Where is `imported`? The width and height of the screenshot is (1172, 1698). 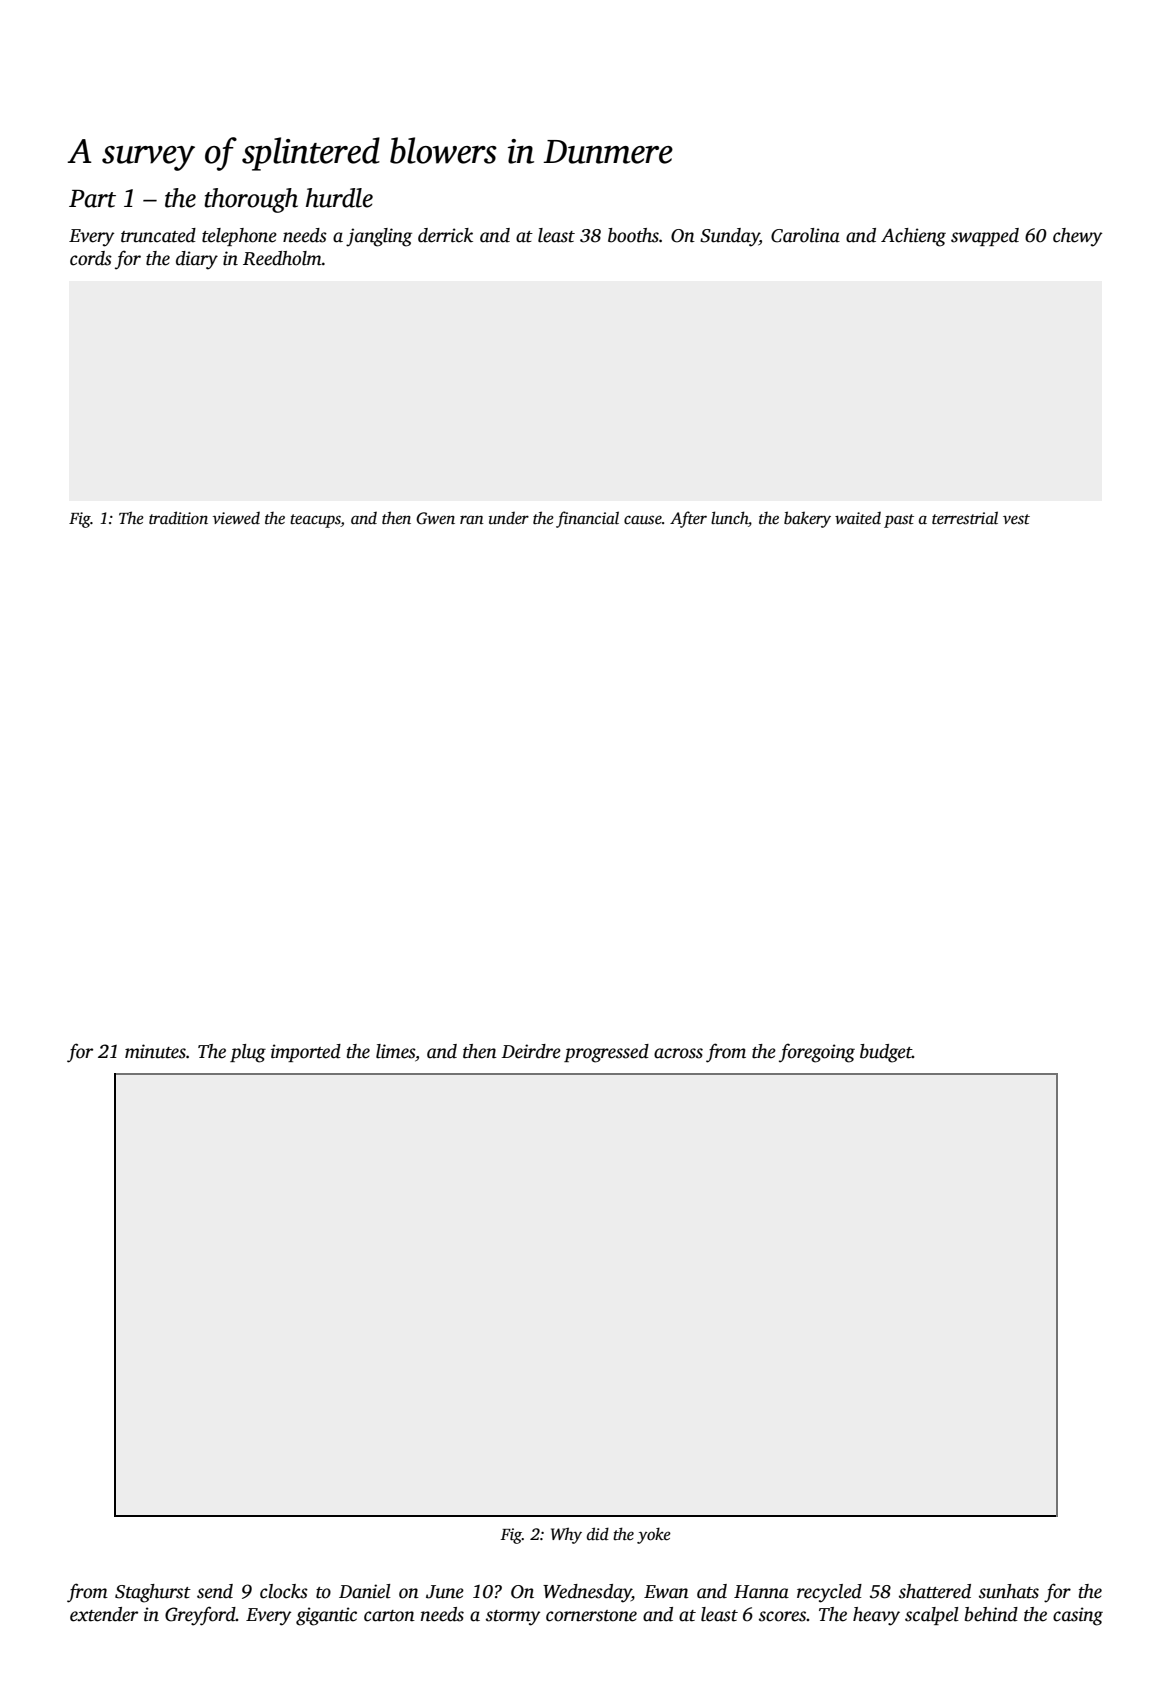 imported is located at coordinates (306, 1053).
